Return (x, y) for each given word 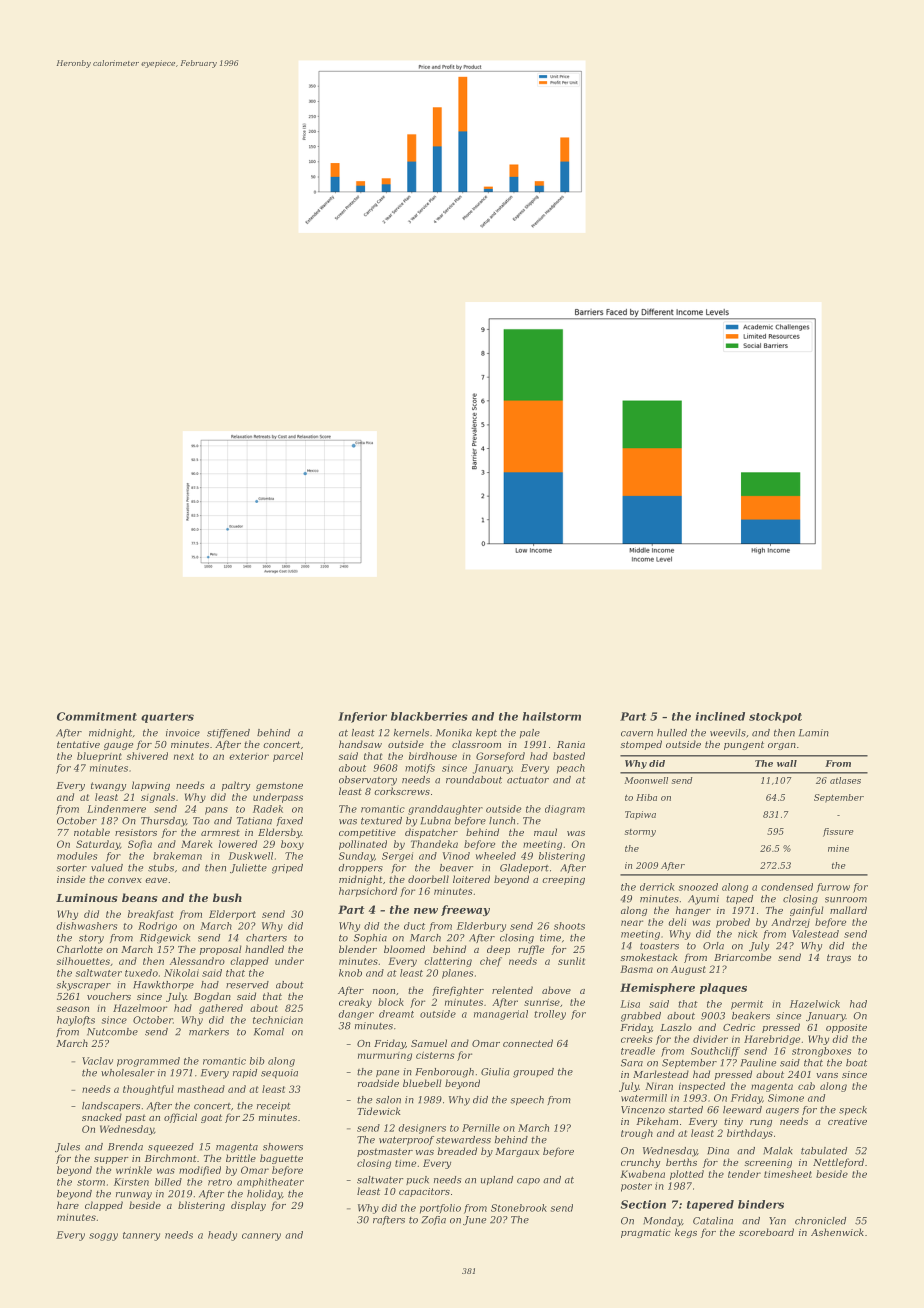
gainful (807, 911)
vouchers (109, 996)
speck (853, 1110)
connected (528, 1043)
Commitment (97, 716)
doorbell (428, 879)
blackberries (429, 716)
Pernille (481, 1128)
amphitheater (270, 1183)
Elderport (232, 915)
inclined (720, 716)
